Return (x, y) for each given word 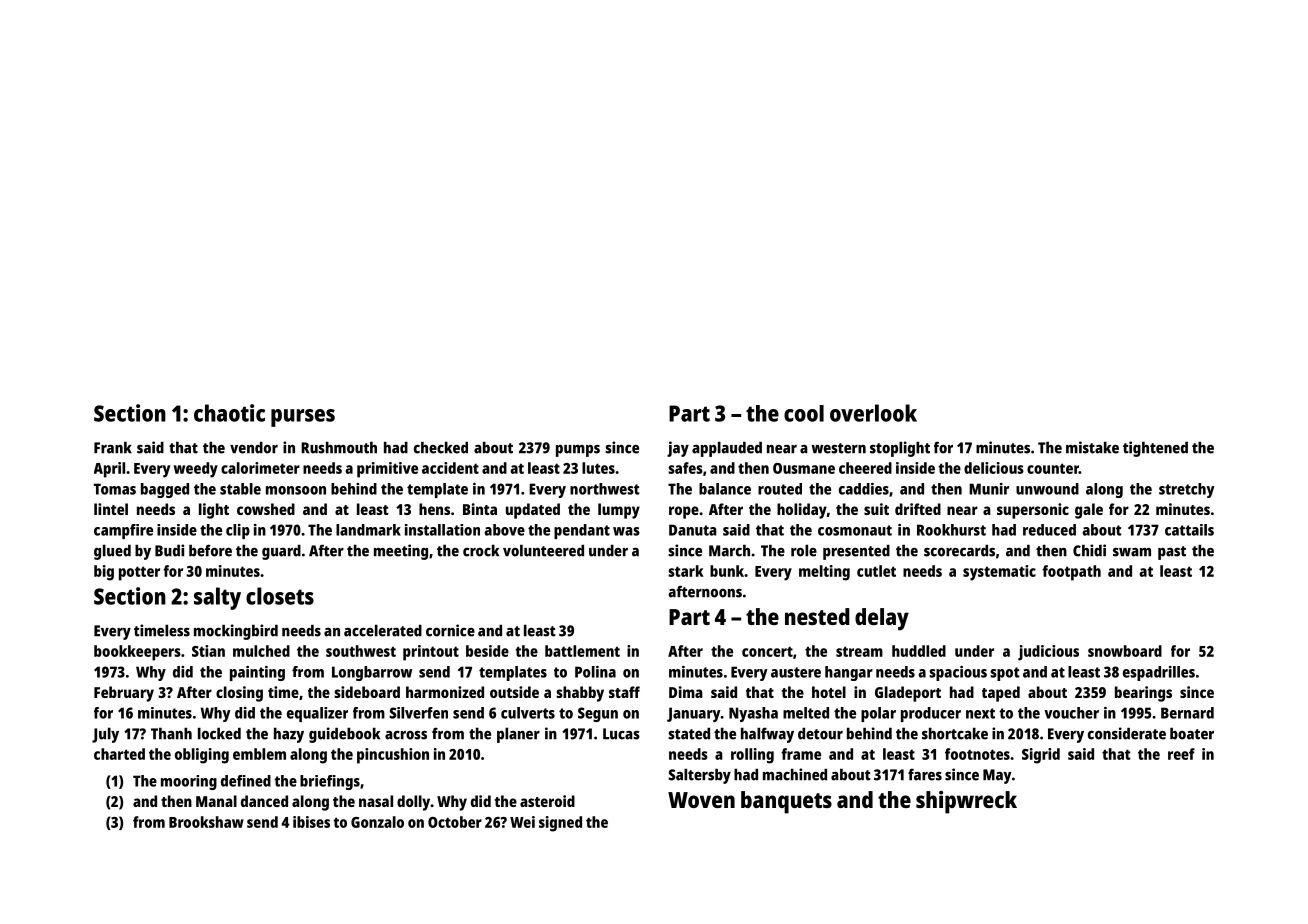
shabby (580, 694)
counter (1053, 468)
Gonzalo (377, 822)
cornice (450, 630)
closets (280, 596)
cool (804, 413)
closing (239, 694)
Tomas (115, 489)
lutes (598, 468)
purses (303, 418)
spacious (958, 673)
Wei (522, 822)
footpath (1071, 573)
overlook (873, 413)
